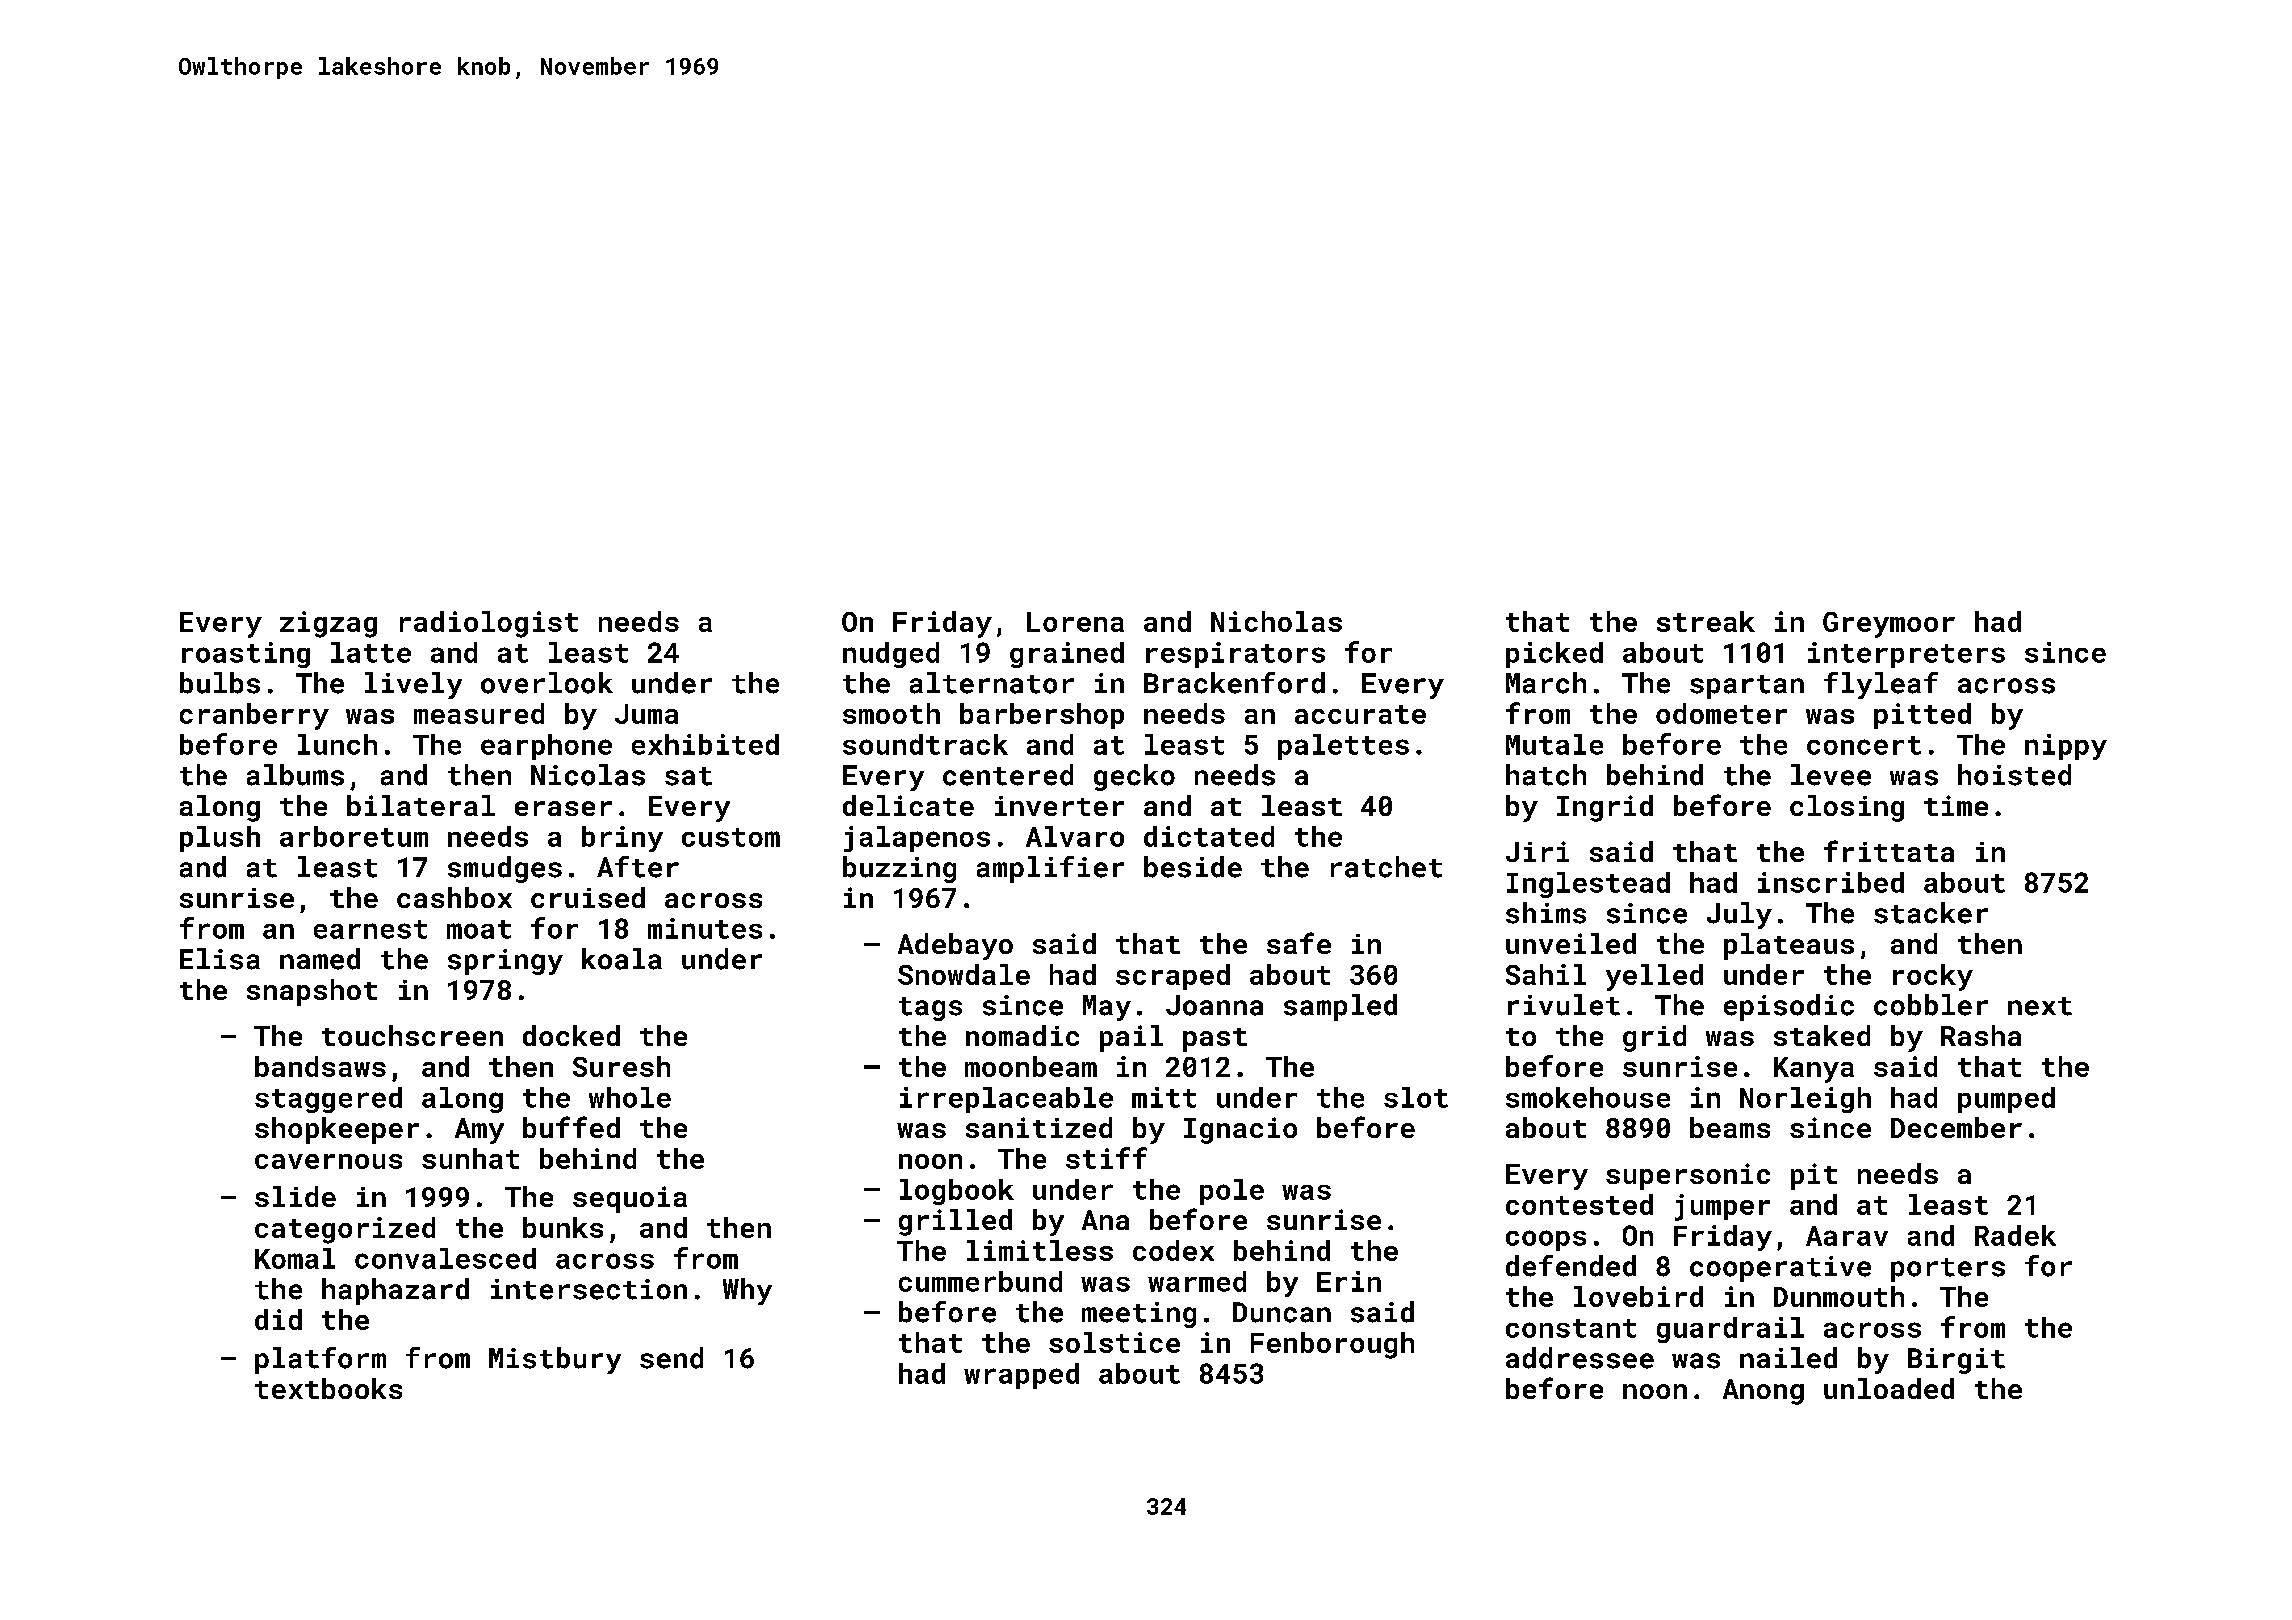 Image resolution: width=2292 pixels, height=1620 pixels. What do you see at coordinates (1240, 1130) in the document?
I see `Ignacio` at bounding box center [1240, 1130].
